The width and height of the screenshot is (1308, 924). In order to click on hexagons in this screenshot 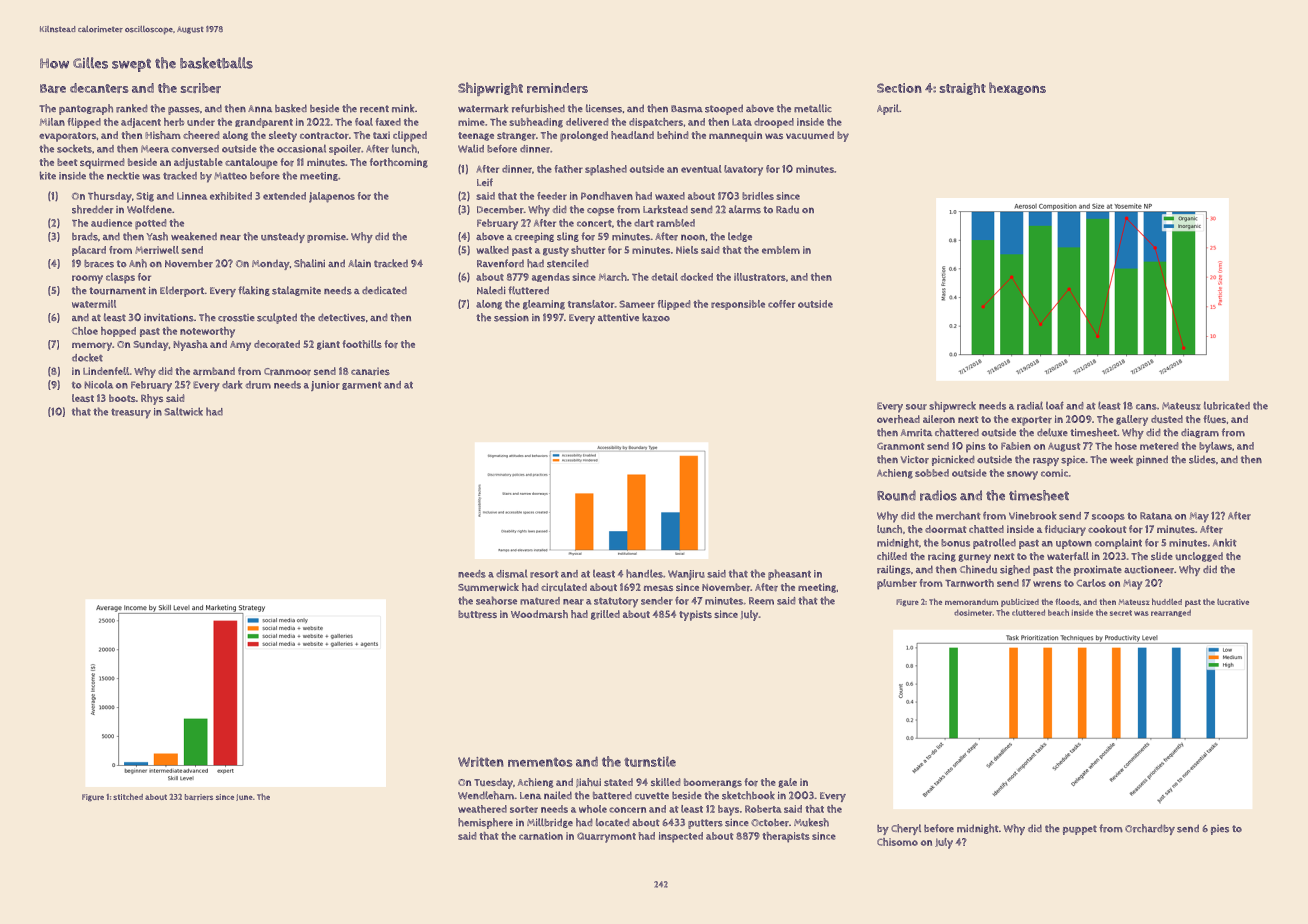, I will do `click(1017, 88)`.
